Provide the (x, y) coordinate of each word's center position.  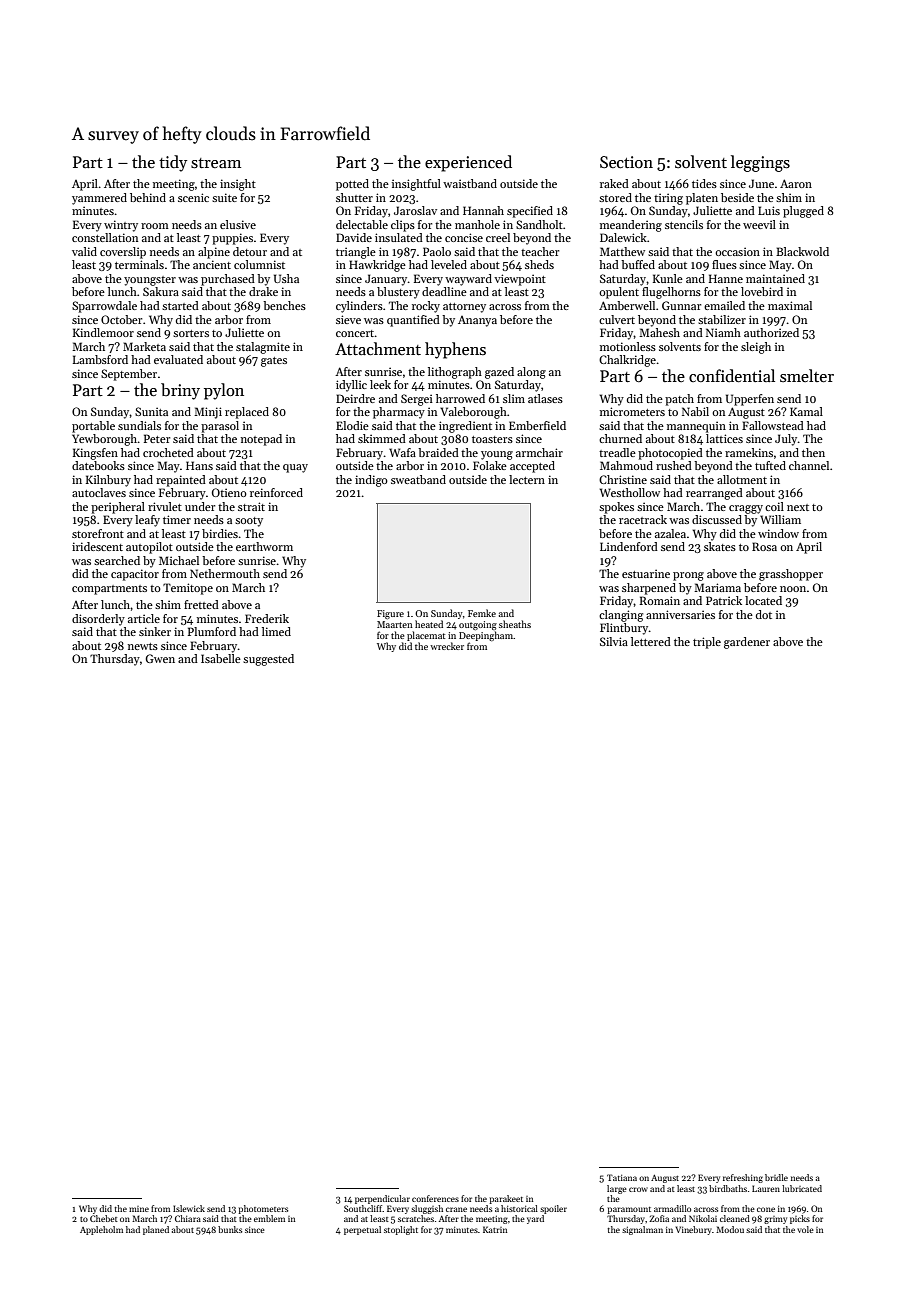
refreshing (743, 1178)
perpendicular (382, 1199)
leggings (760, 163)
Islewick (189, 1208)
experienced (468, 163)
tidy (173, 163)
